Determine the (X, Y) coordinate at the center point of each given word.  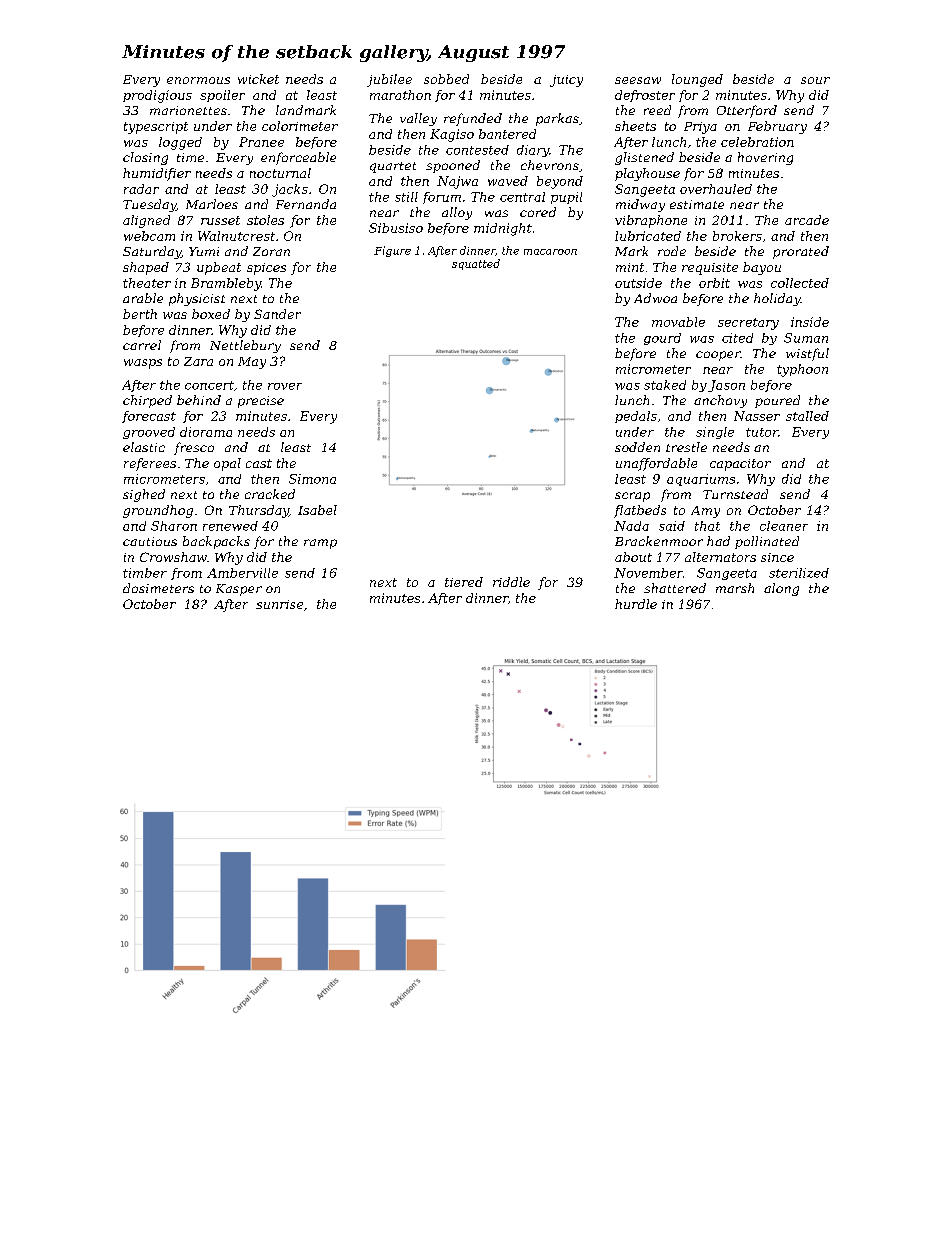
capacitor (740, 465)
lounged (697, 80)
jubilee (389, 80)
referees (150, 464)
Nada (631, 526)
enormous (198, 80)
